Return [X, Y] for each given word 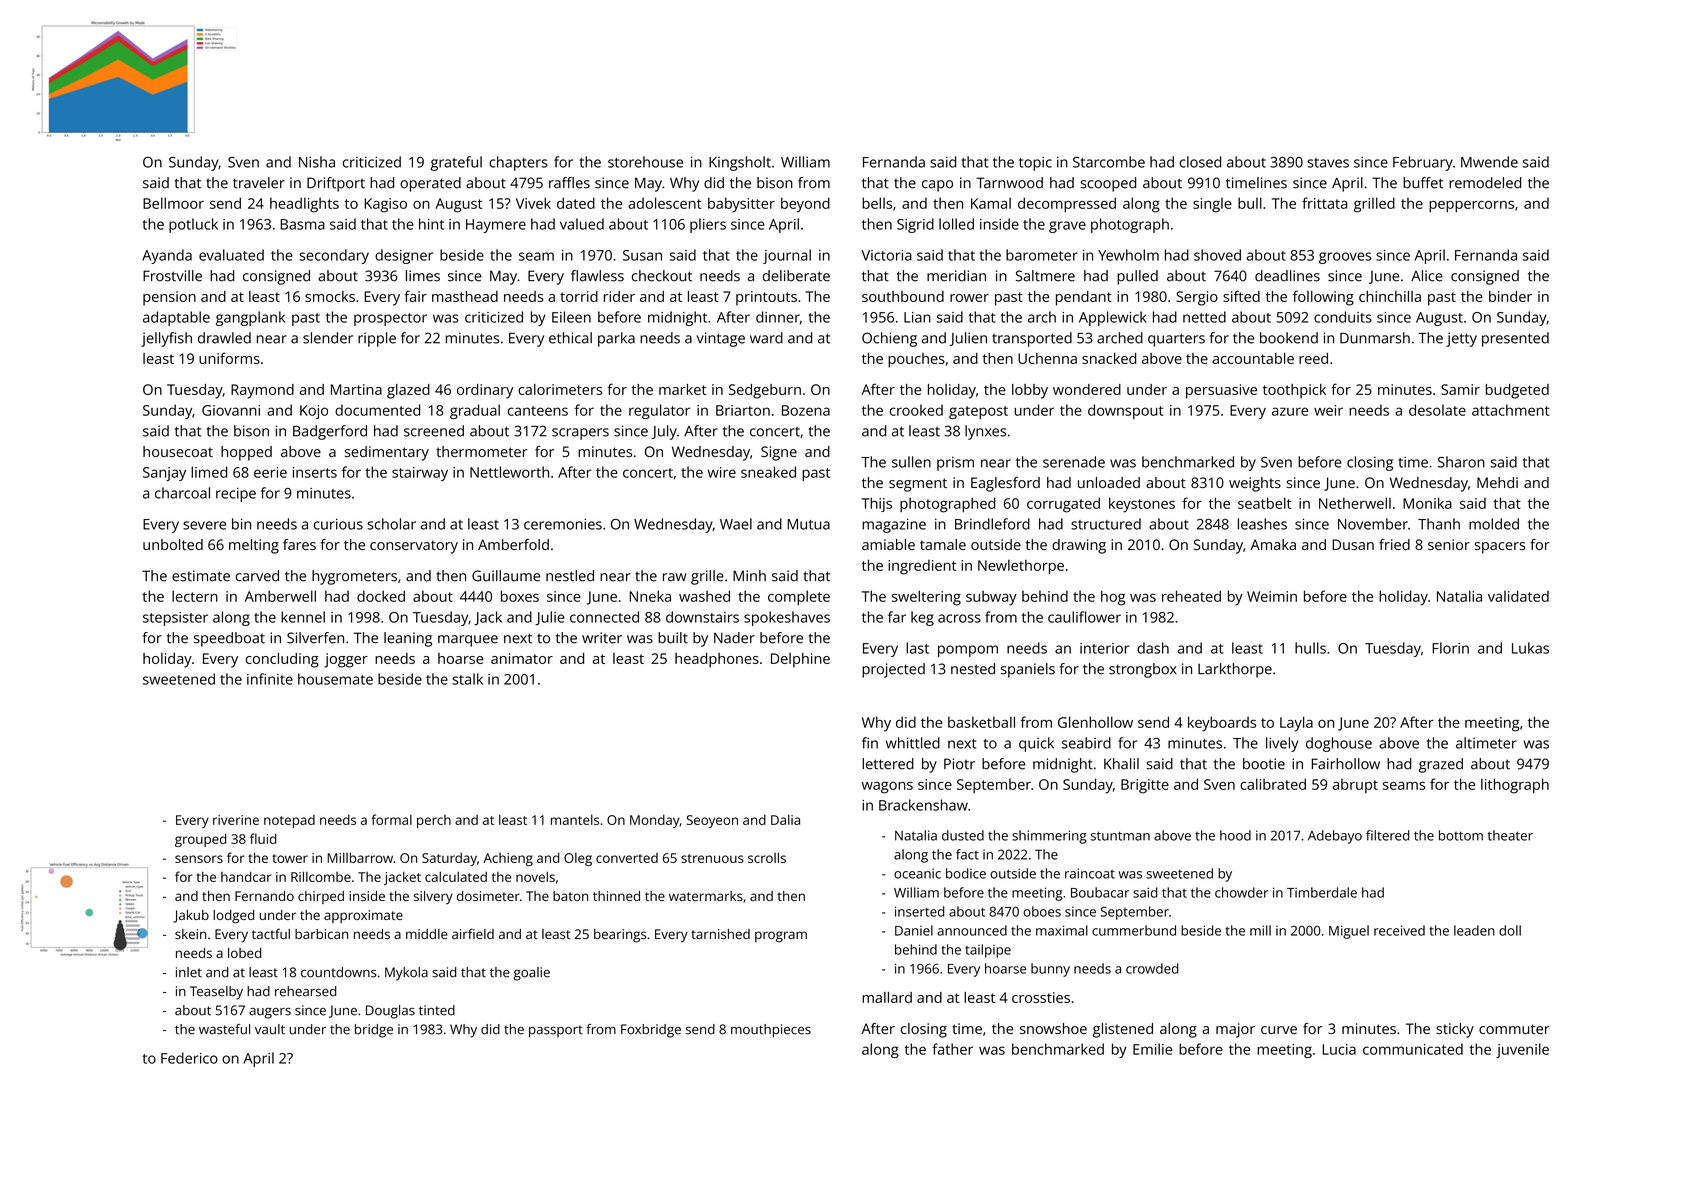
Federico [189, 1058]
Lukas [1530, 648]
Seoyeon [712, 821]
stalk [467, 679]
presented [1515, 339]
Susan [642, 255]
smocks [330, 296]
